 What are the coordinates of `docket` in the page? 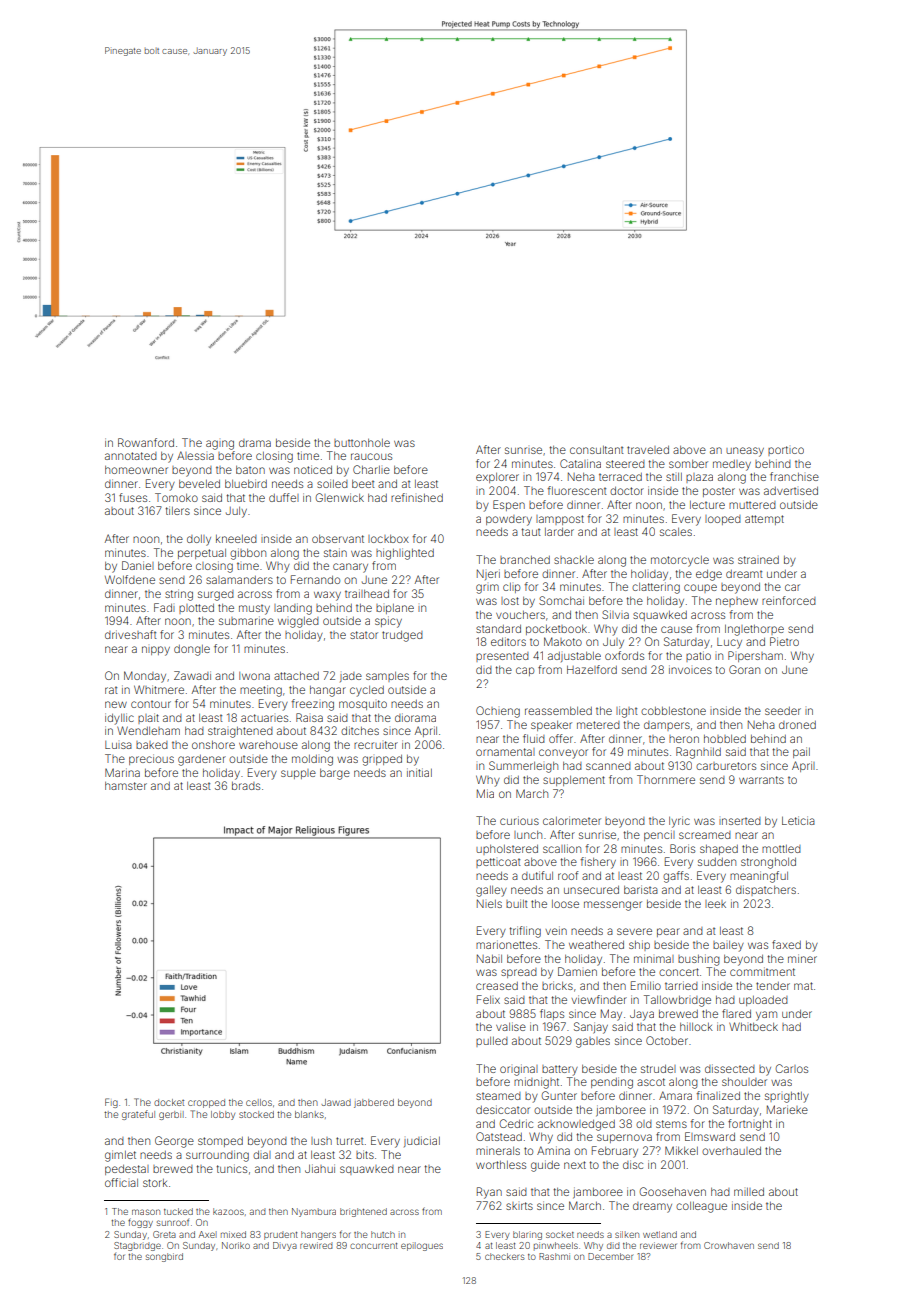 It's located at (169, 1102).
